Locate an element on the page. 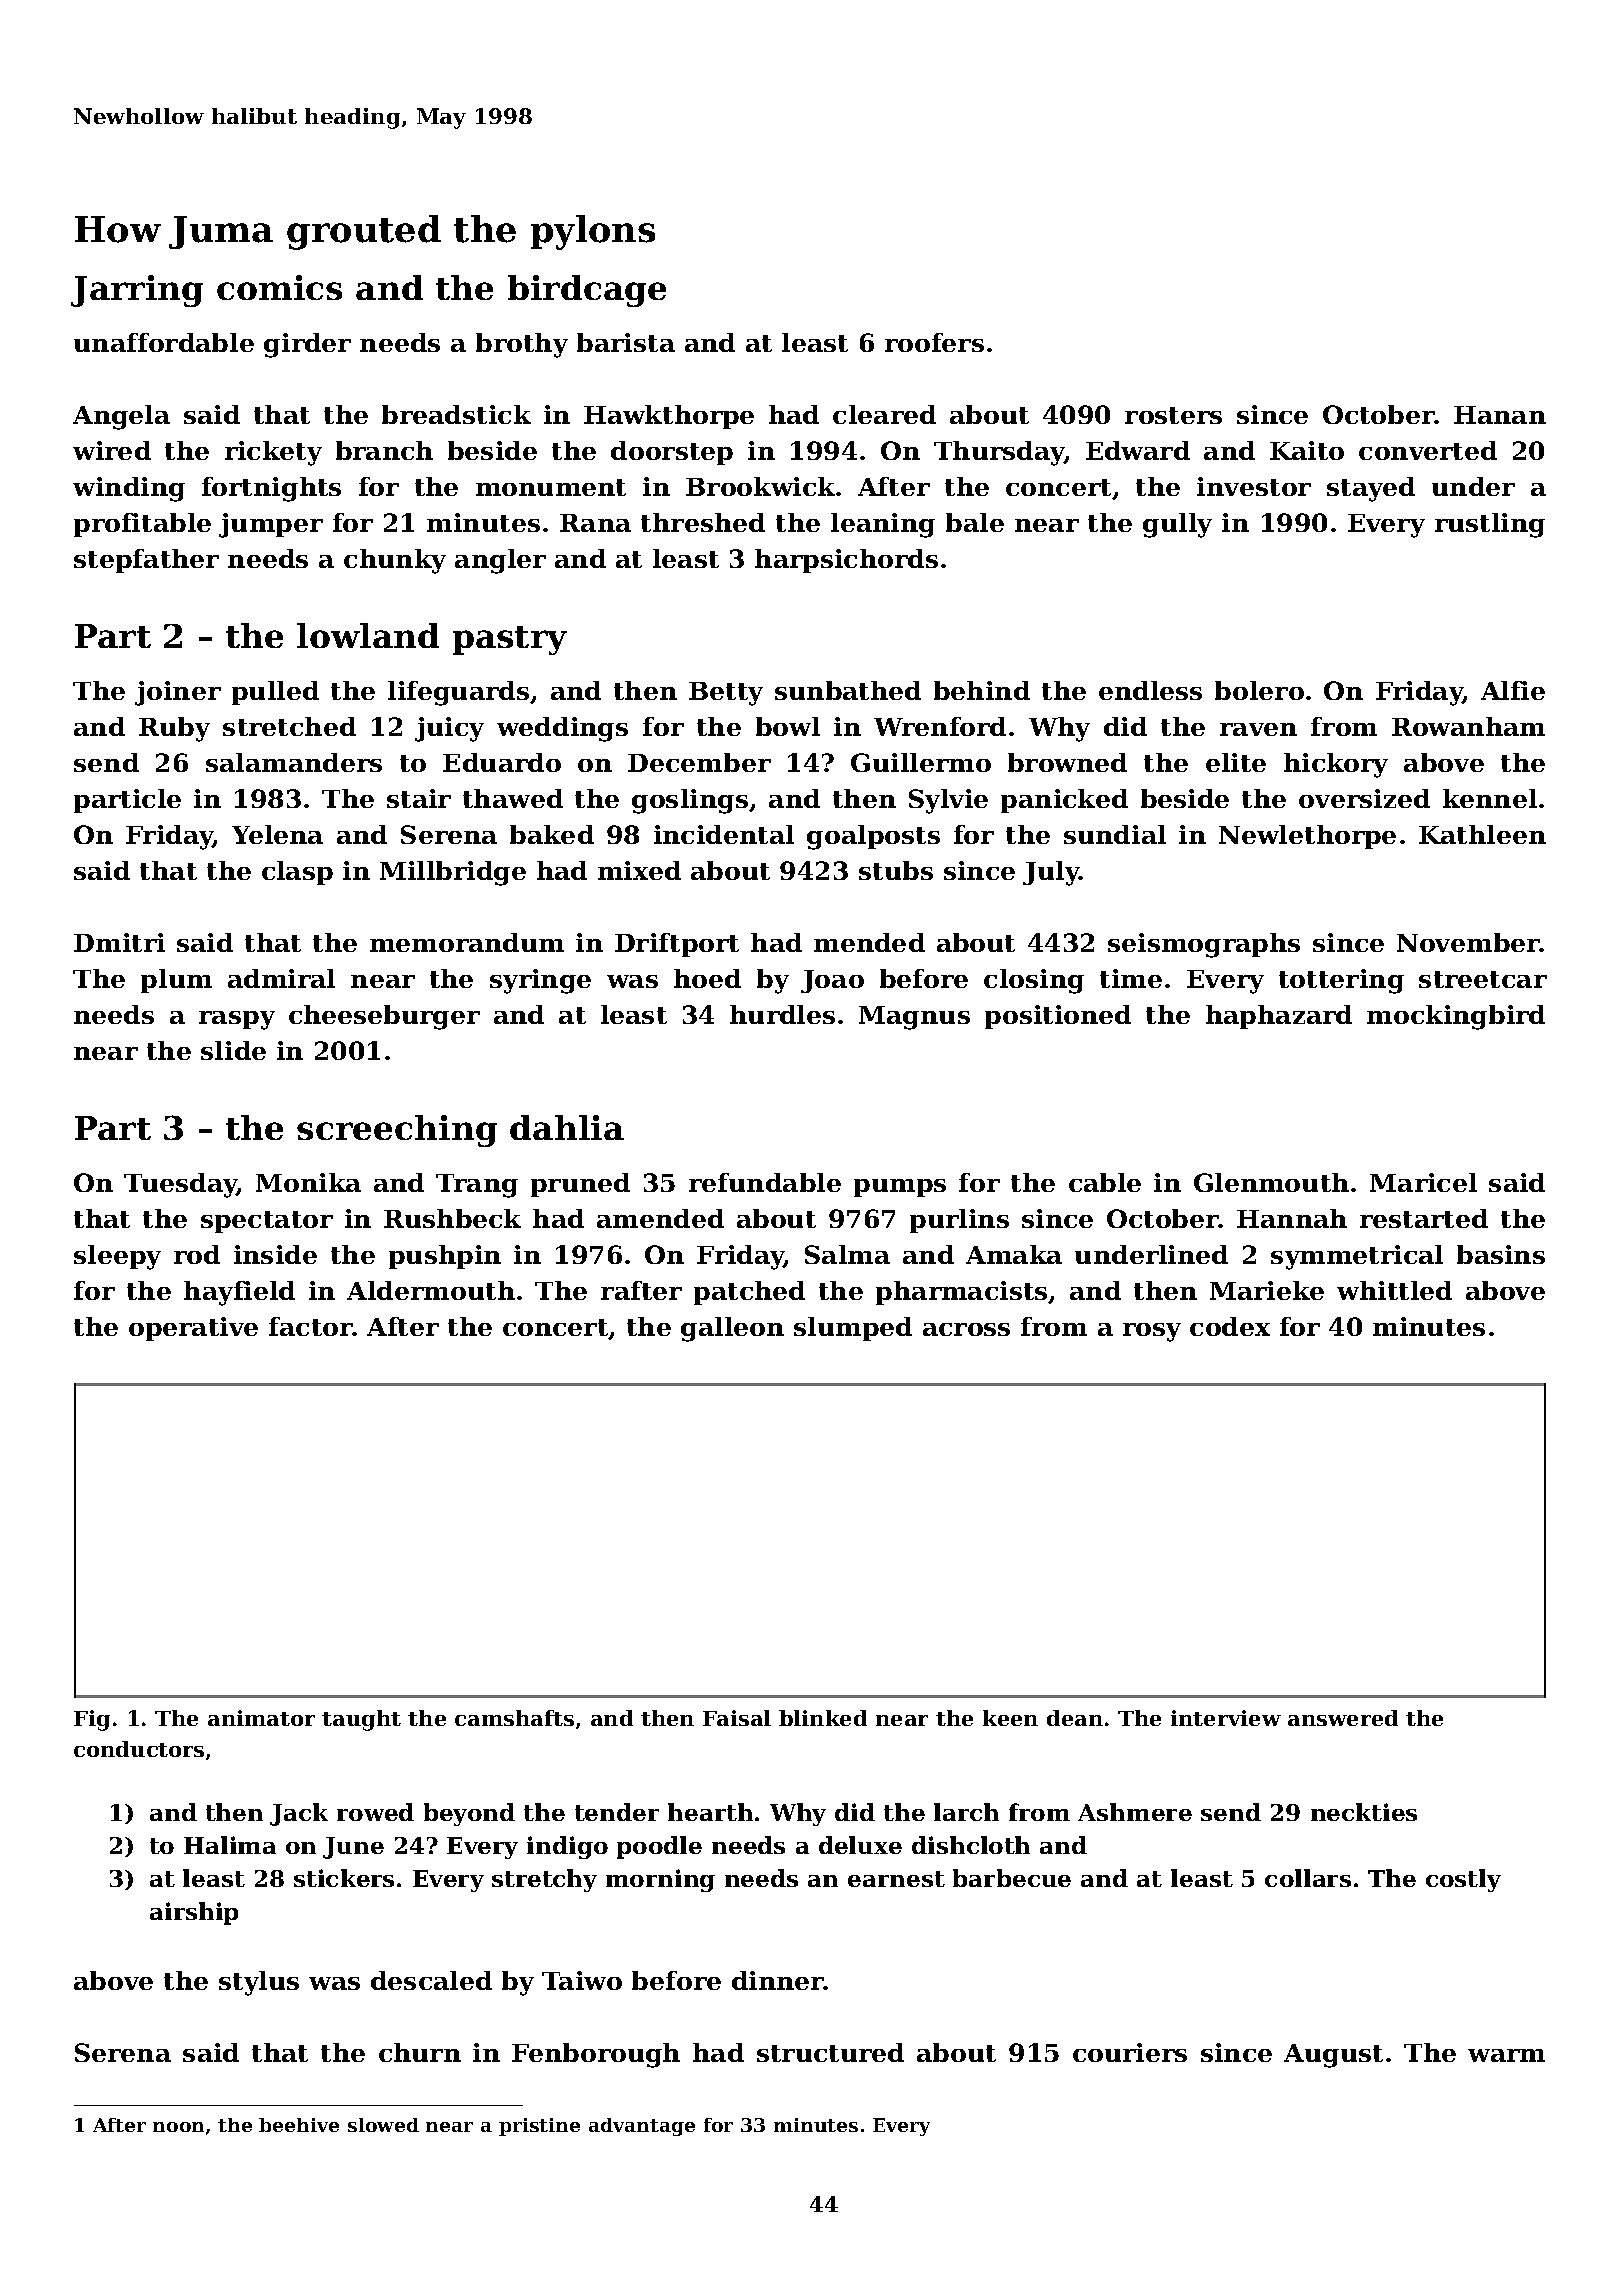  birdcage is located at coordinates (587, 291).
